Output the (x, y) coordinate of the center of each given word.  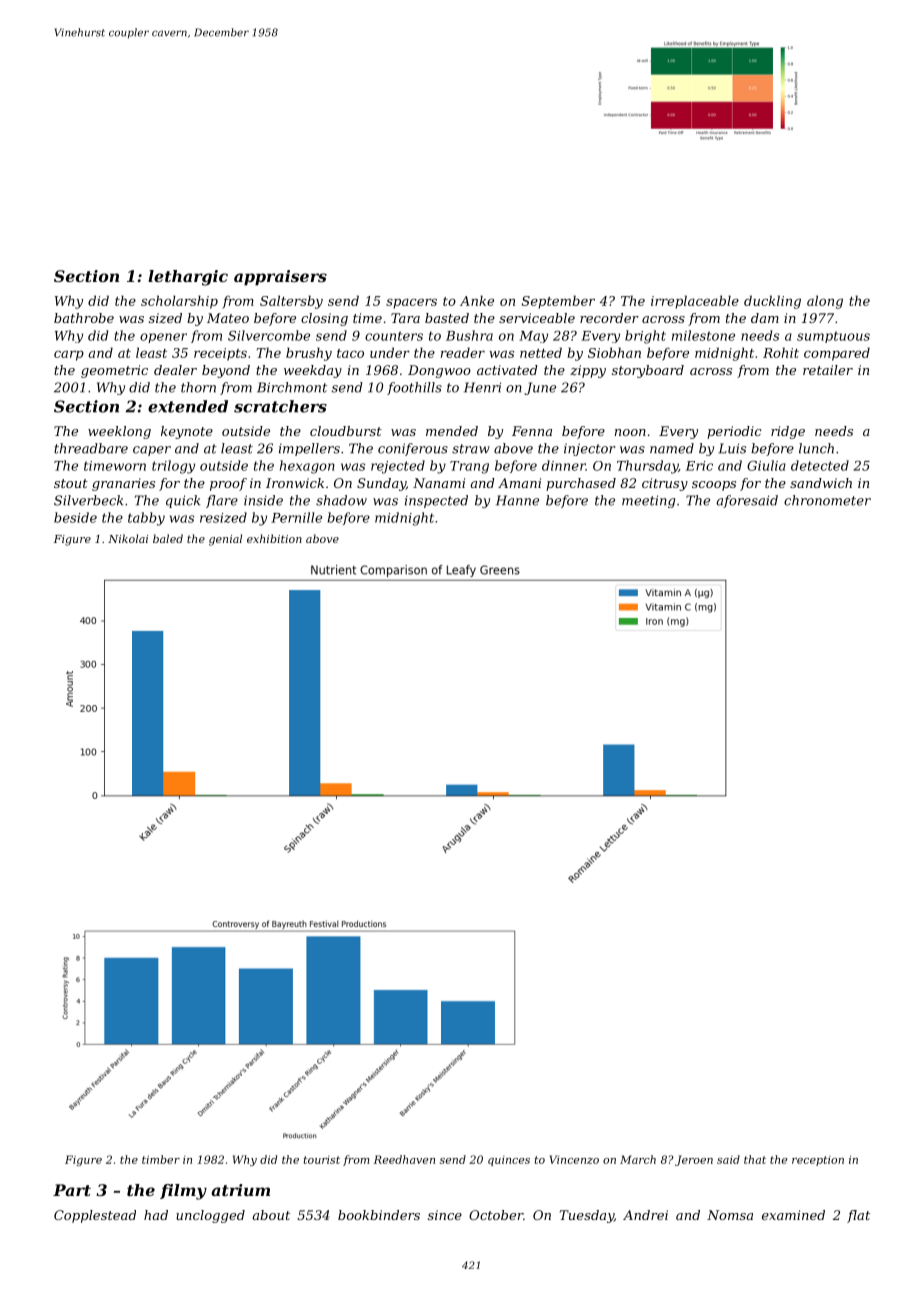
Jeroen (694, 1160)
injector (590, 449)
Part (72, 1190)
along (825, 302)
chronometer (827, 500)
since (445, 1215)
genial (225, 540)
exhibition (274, 538)
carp (69, 355)
